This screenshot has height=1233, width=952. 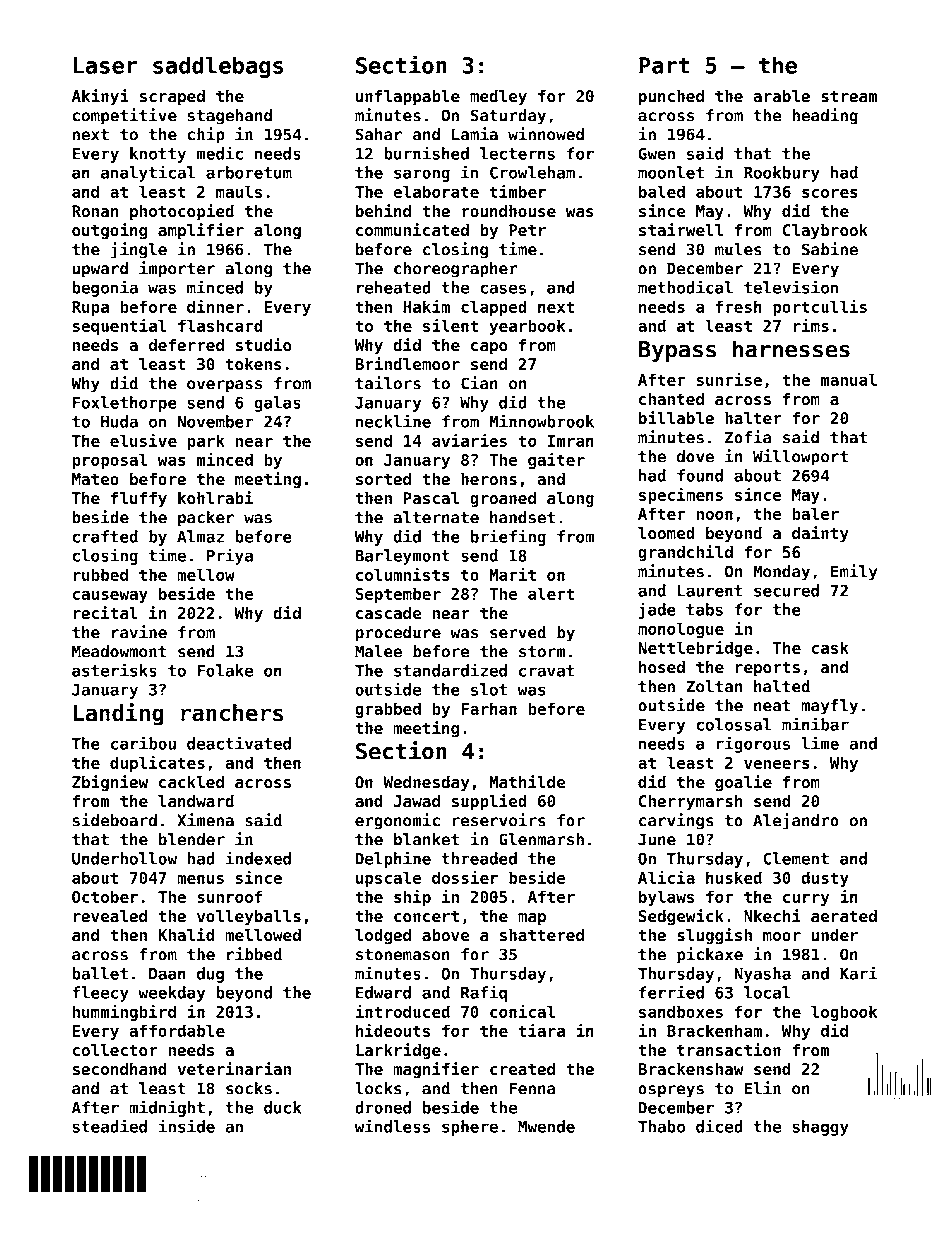 What do you see at coordinates (542, 934) in the screenshot?
I see `shattered` at bounding box center [542, 934].
